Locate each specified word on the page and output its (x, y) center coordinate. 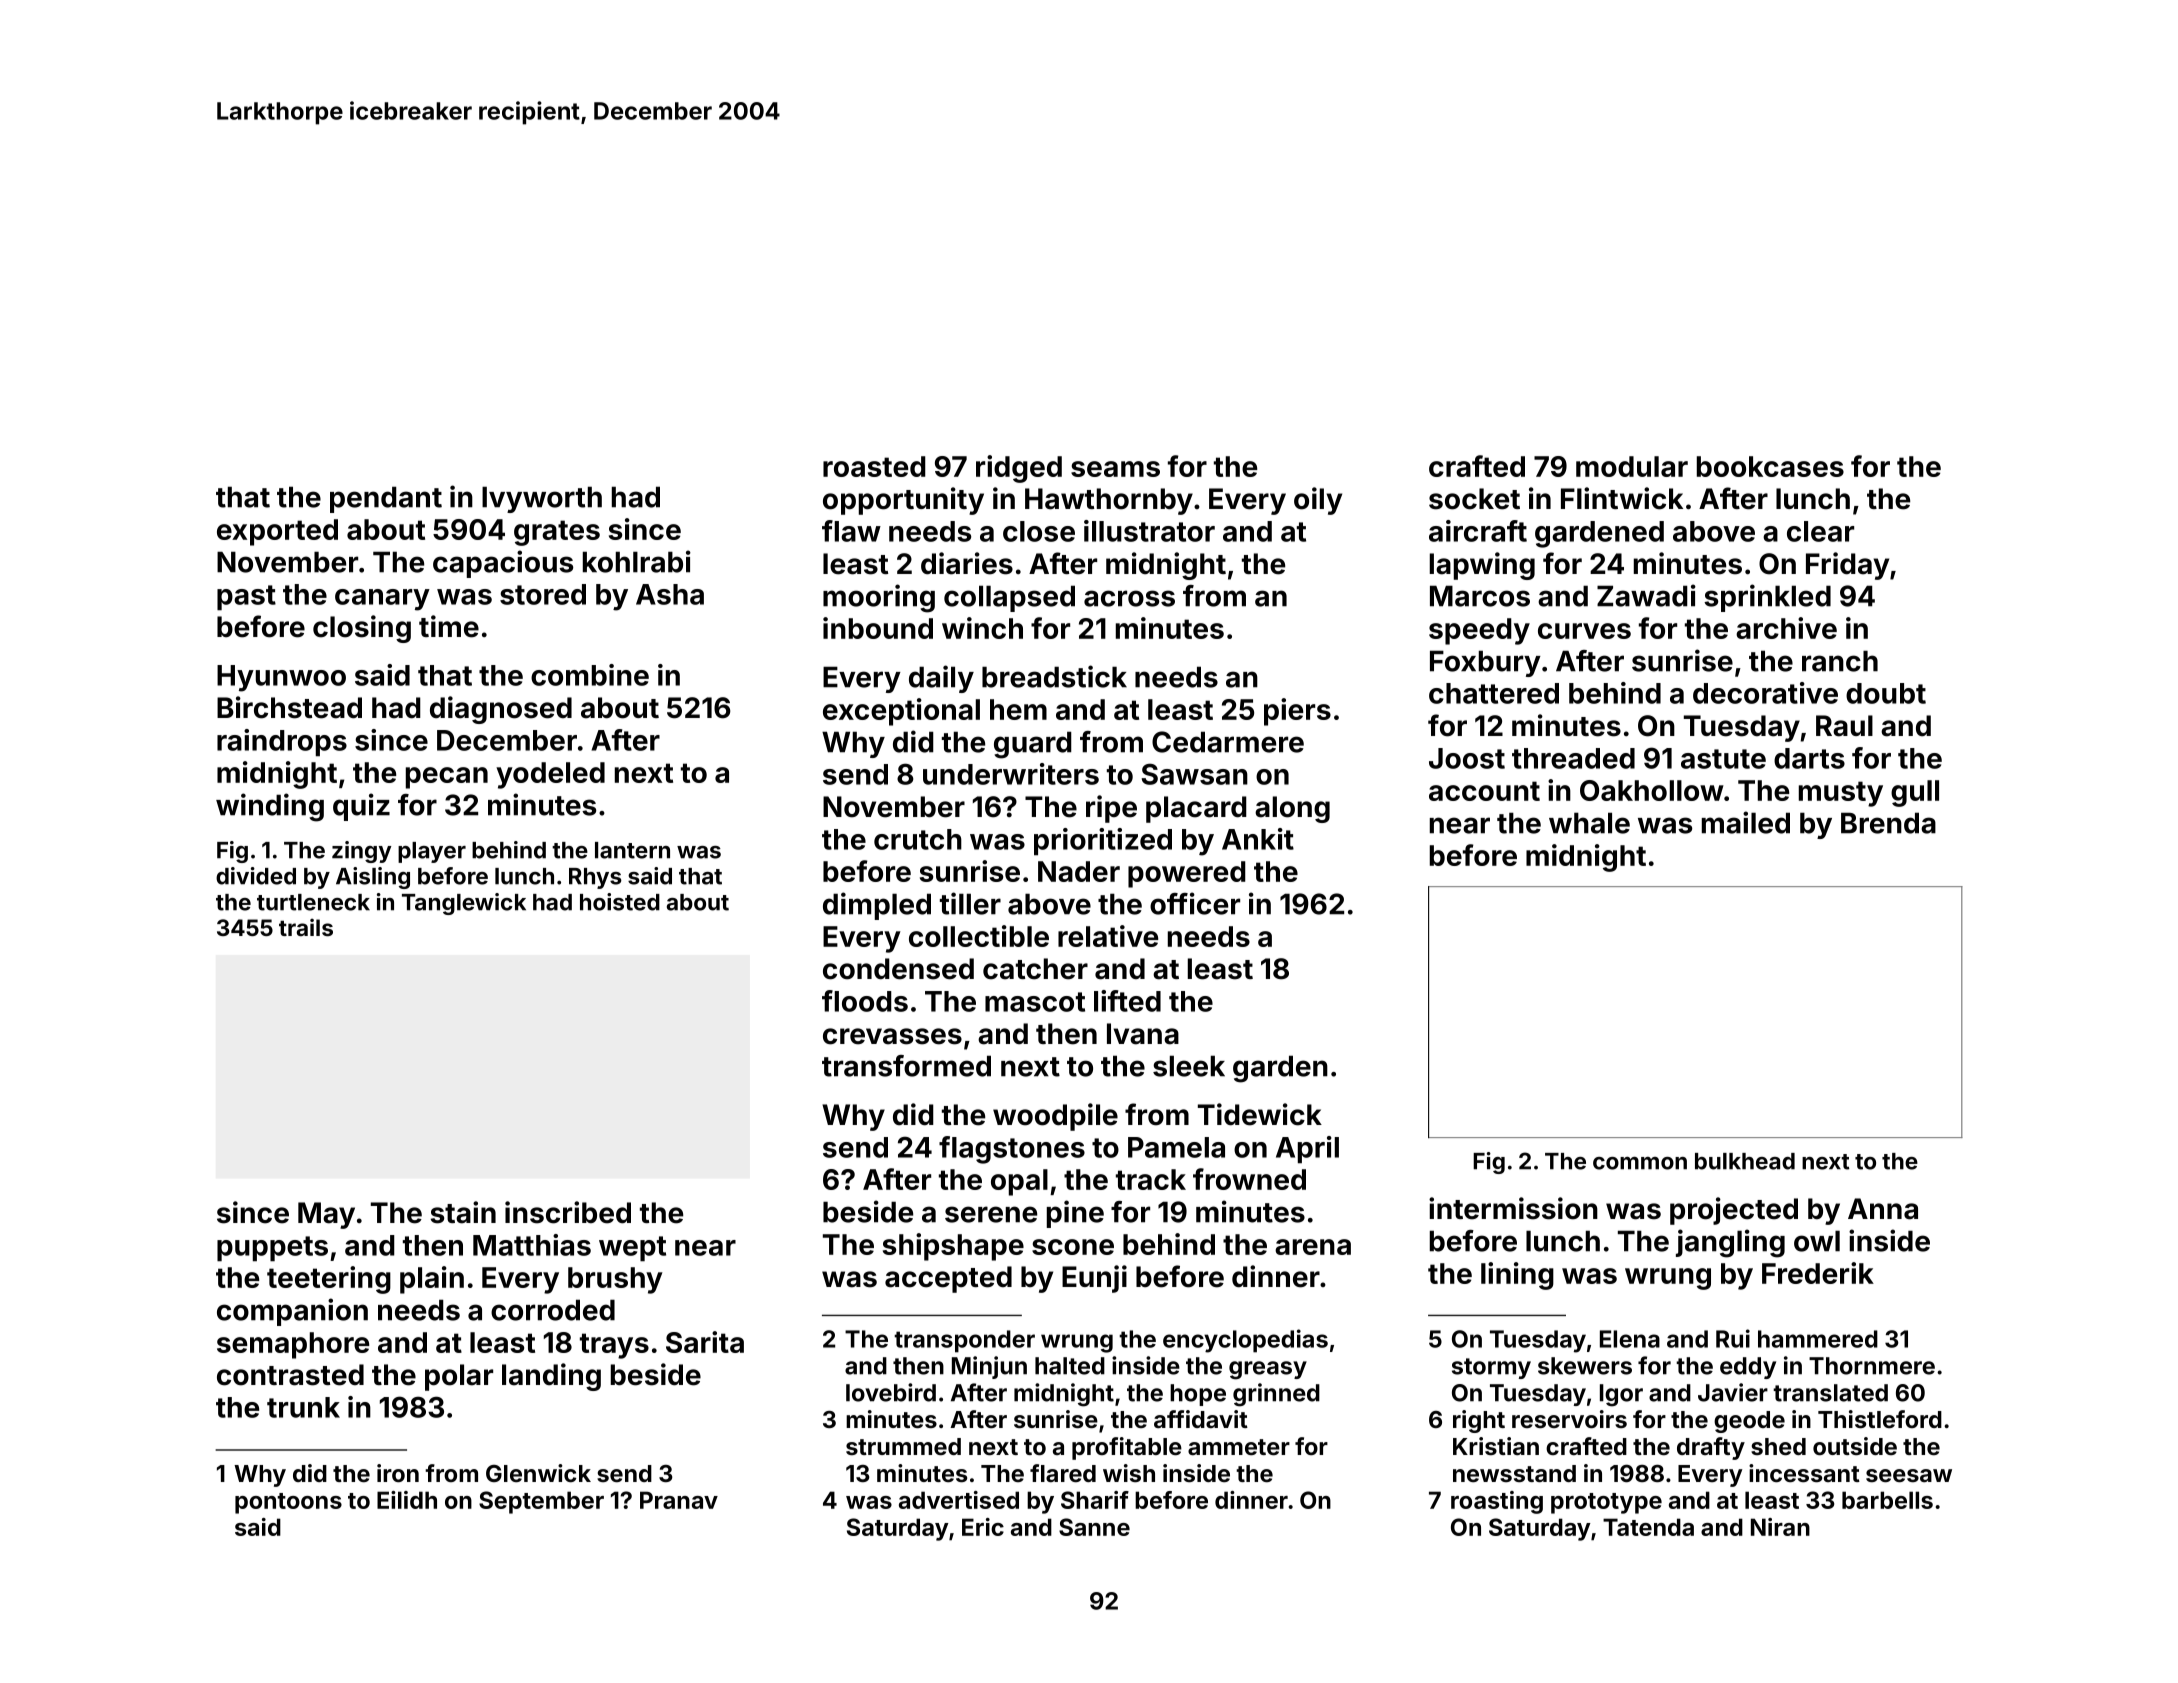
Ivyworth (542, 499)
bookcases (1770, 466)
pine (1075, 1214)
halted (1070, 1366)
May (326, 1215)
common (1640, 1163)
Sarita (705, 1342)
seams (1115, 469)
